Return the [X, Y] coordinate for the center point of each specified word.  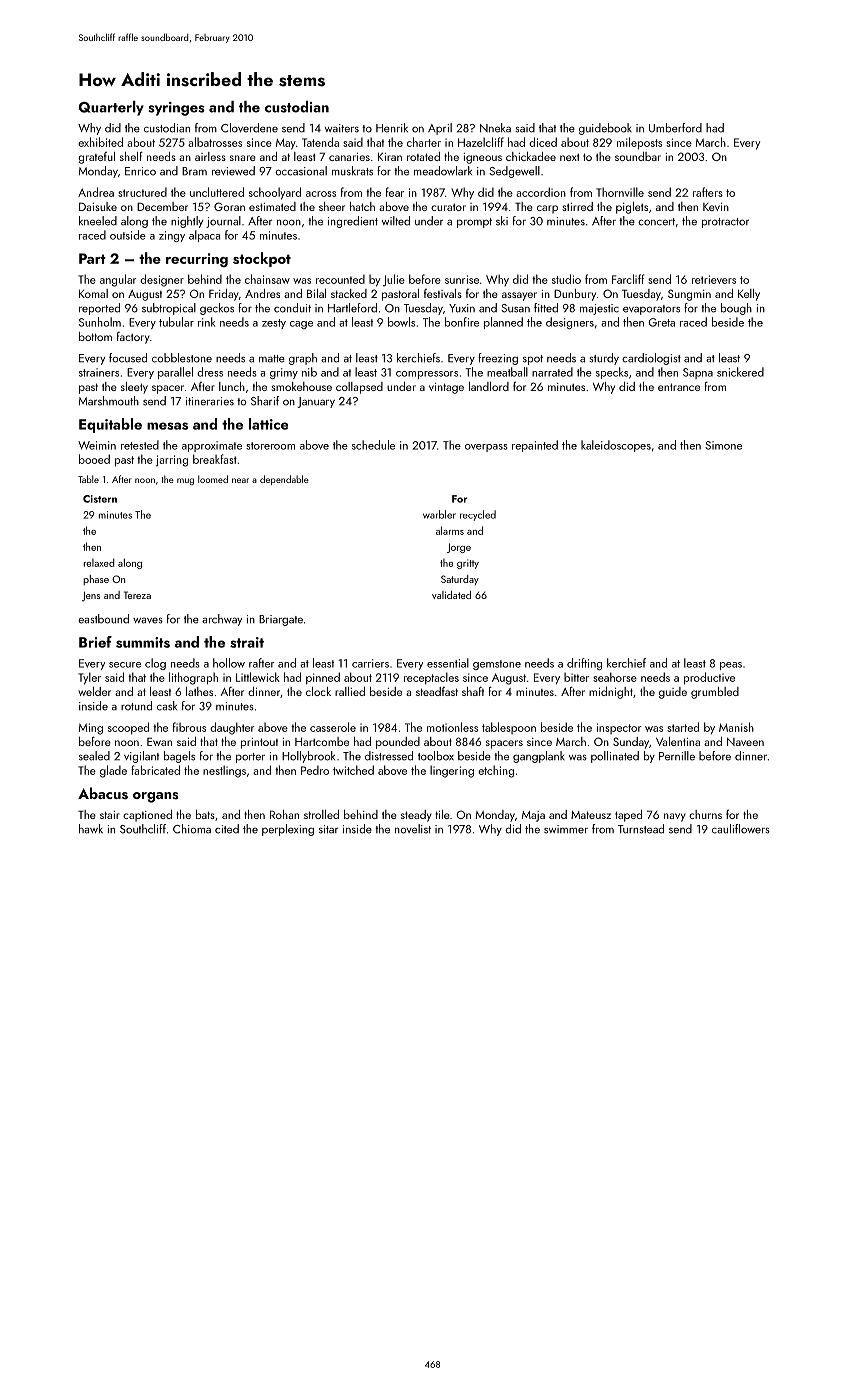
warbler [439, 514]
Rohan [284, 814]
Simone [723, 445]
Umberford [675, 128]
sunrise [462, 279]
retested [140, 445]
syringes [176, 109]
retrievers [714, 279]
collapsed [359, 388]
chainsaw [267, 279]
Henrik [392, 128]
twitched [353, 770]
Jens [91, 596]
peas [731, 666]
